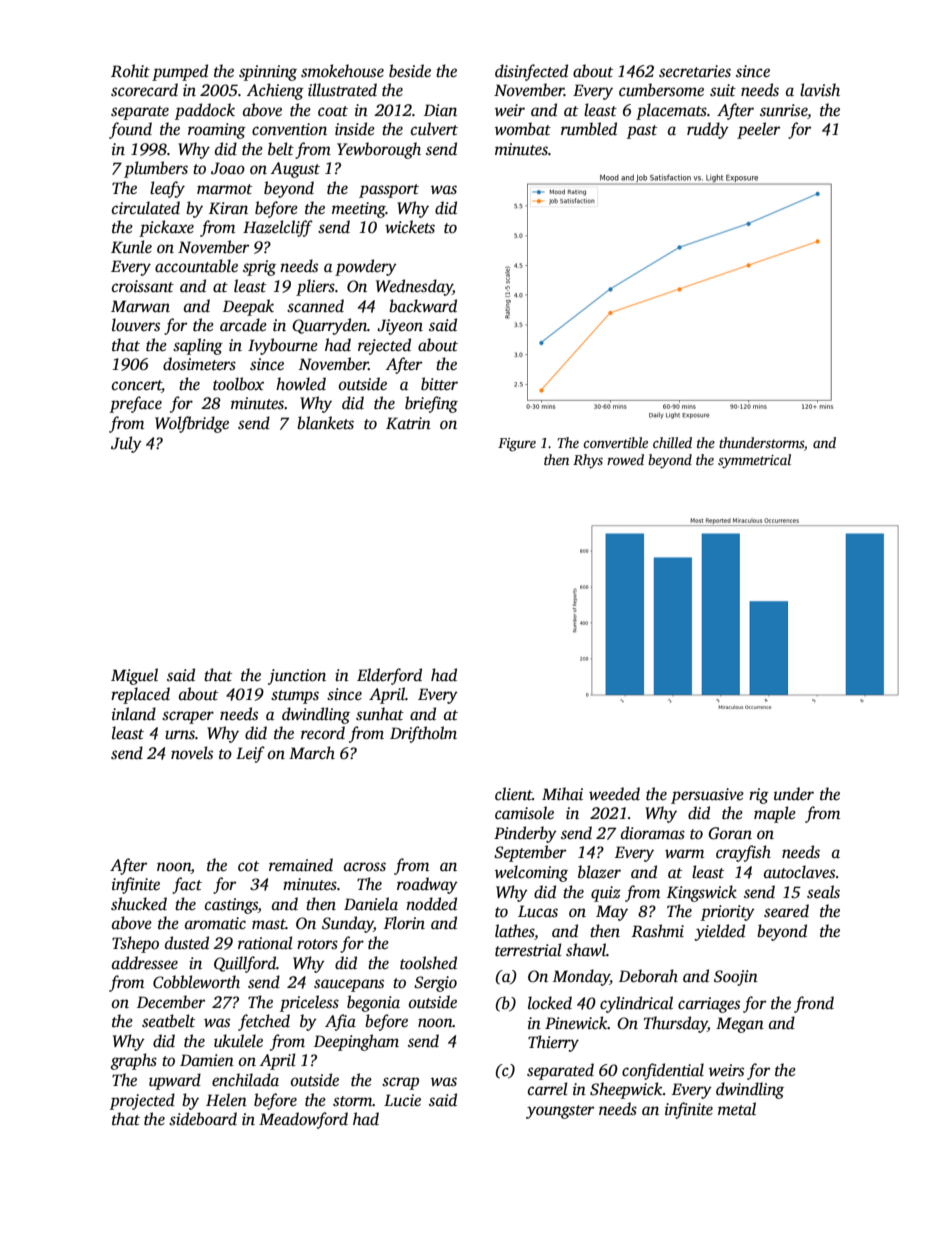 Image resolution: width=952 pixels, height=1233 pixels. What do you see at coordinates (136, 325) in the document?
I see `louvers` at bounding box center [136, 325].
